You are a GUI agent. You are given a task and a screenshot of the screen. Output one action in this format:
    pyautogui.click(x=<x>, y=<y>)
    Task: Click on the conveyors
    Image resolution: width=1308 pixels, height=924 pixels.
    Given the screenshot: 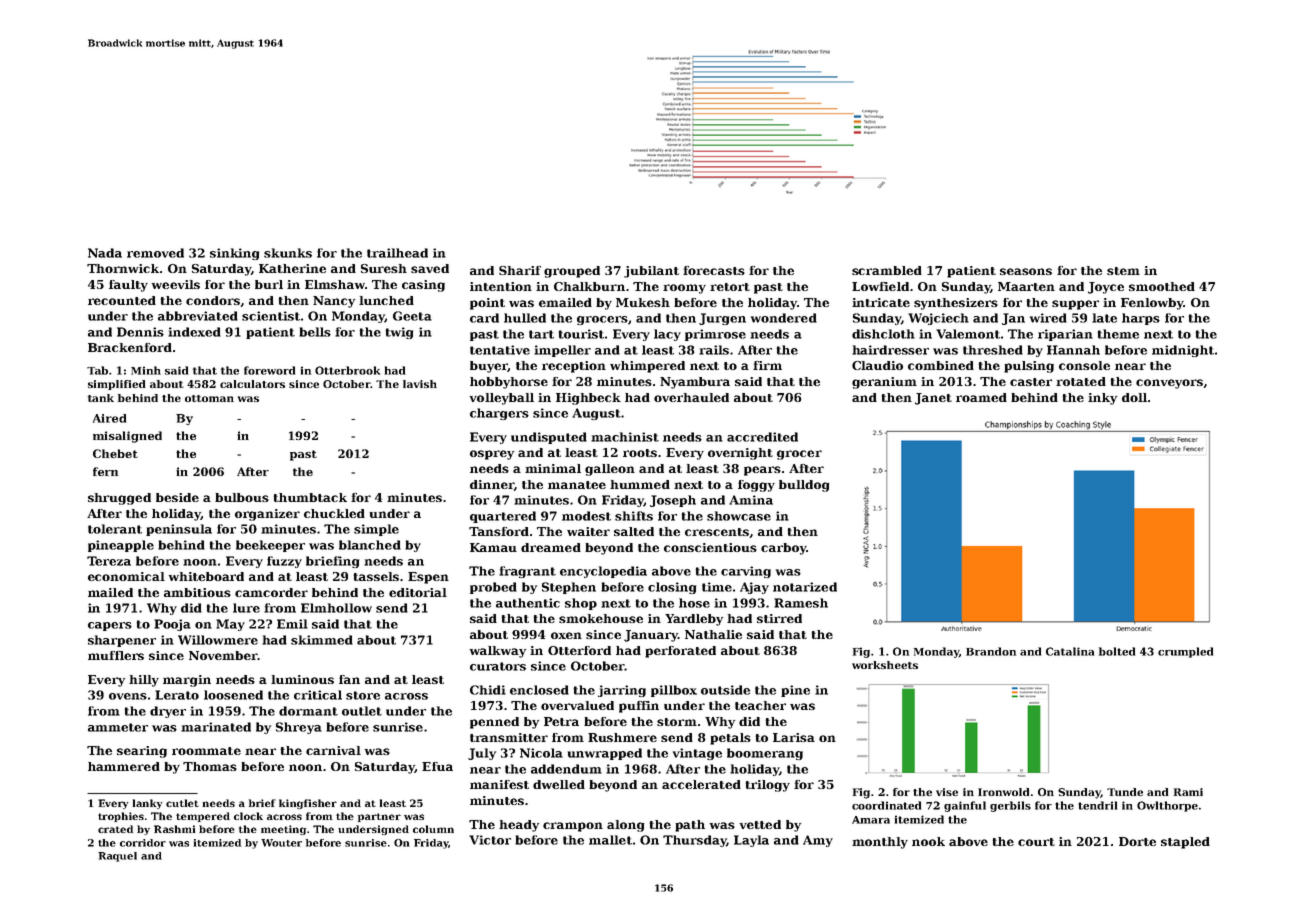 What is the action you would take?
    pyautogui.click(x=1169, y=384)
